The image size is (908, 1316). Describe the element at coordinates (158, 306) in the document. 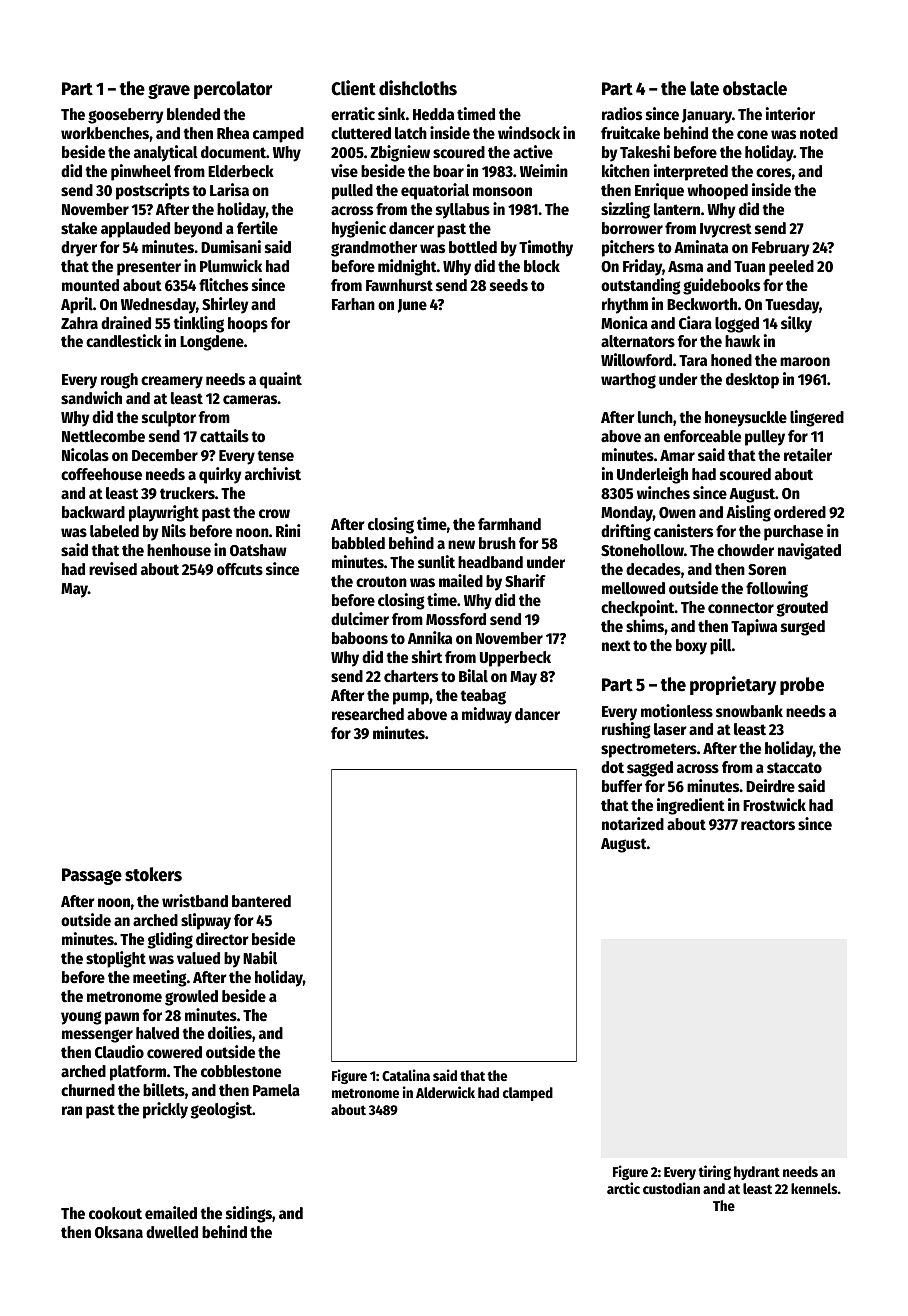

I see `Wednesday` at that location.
